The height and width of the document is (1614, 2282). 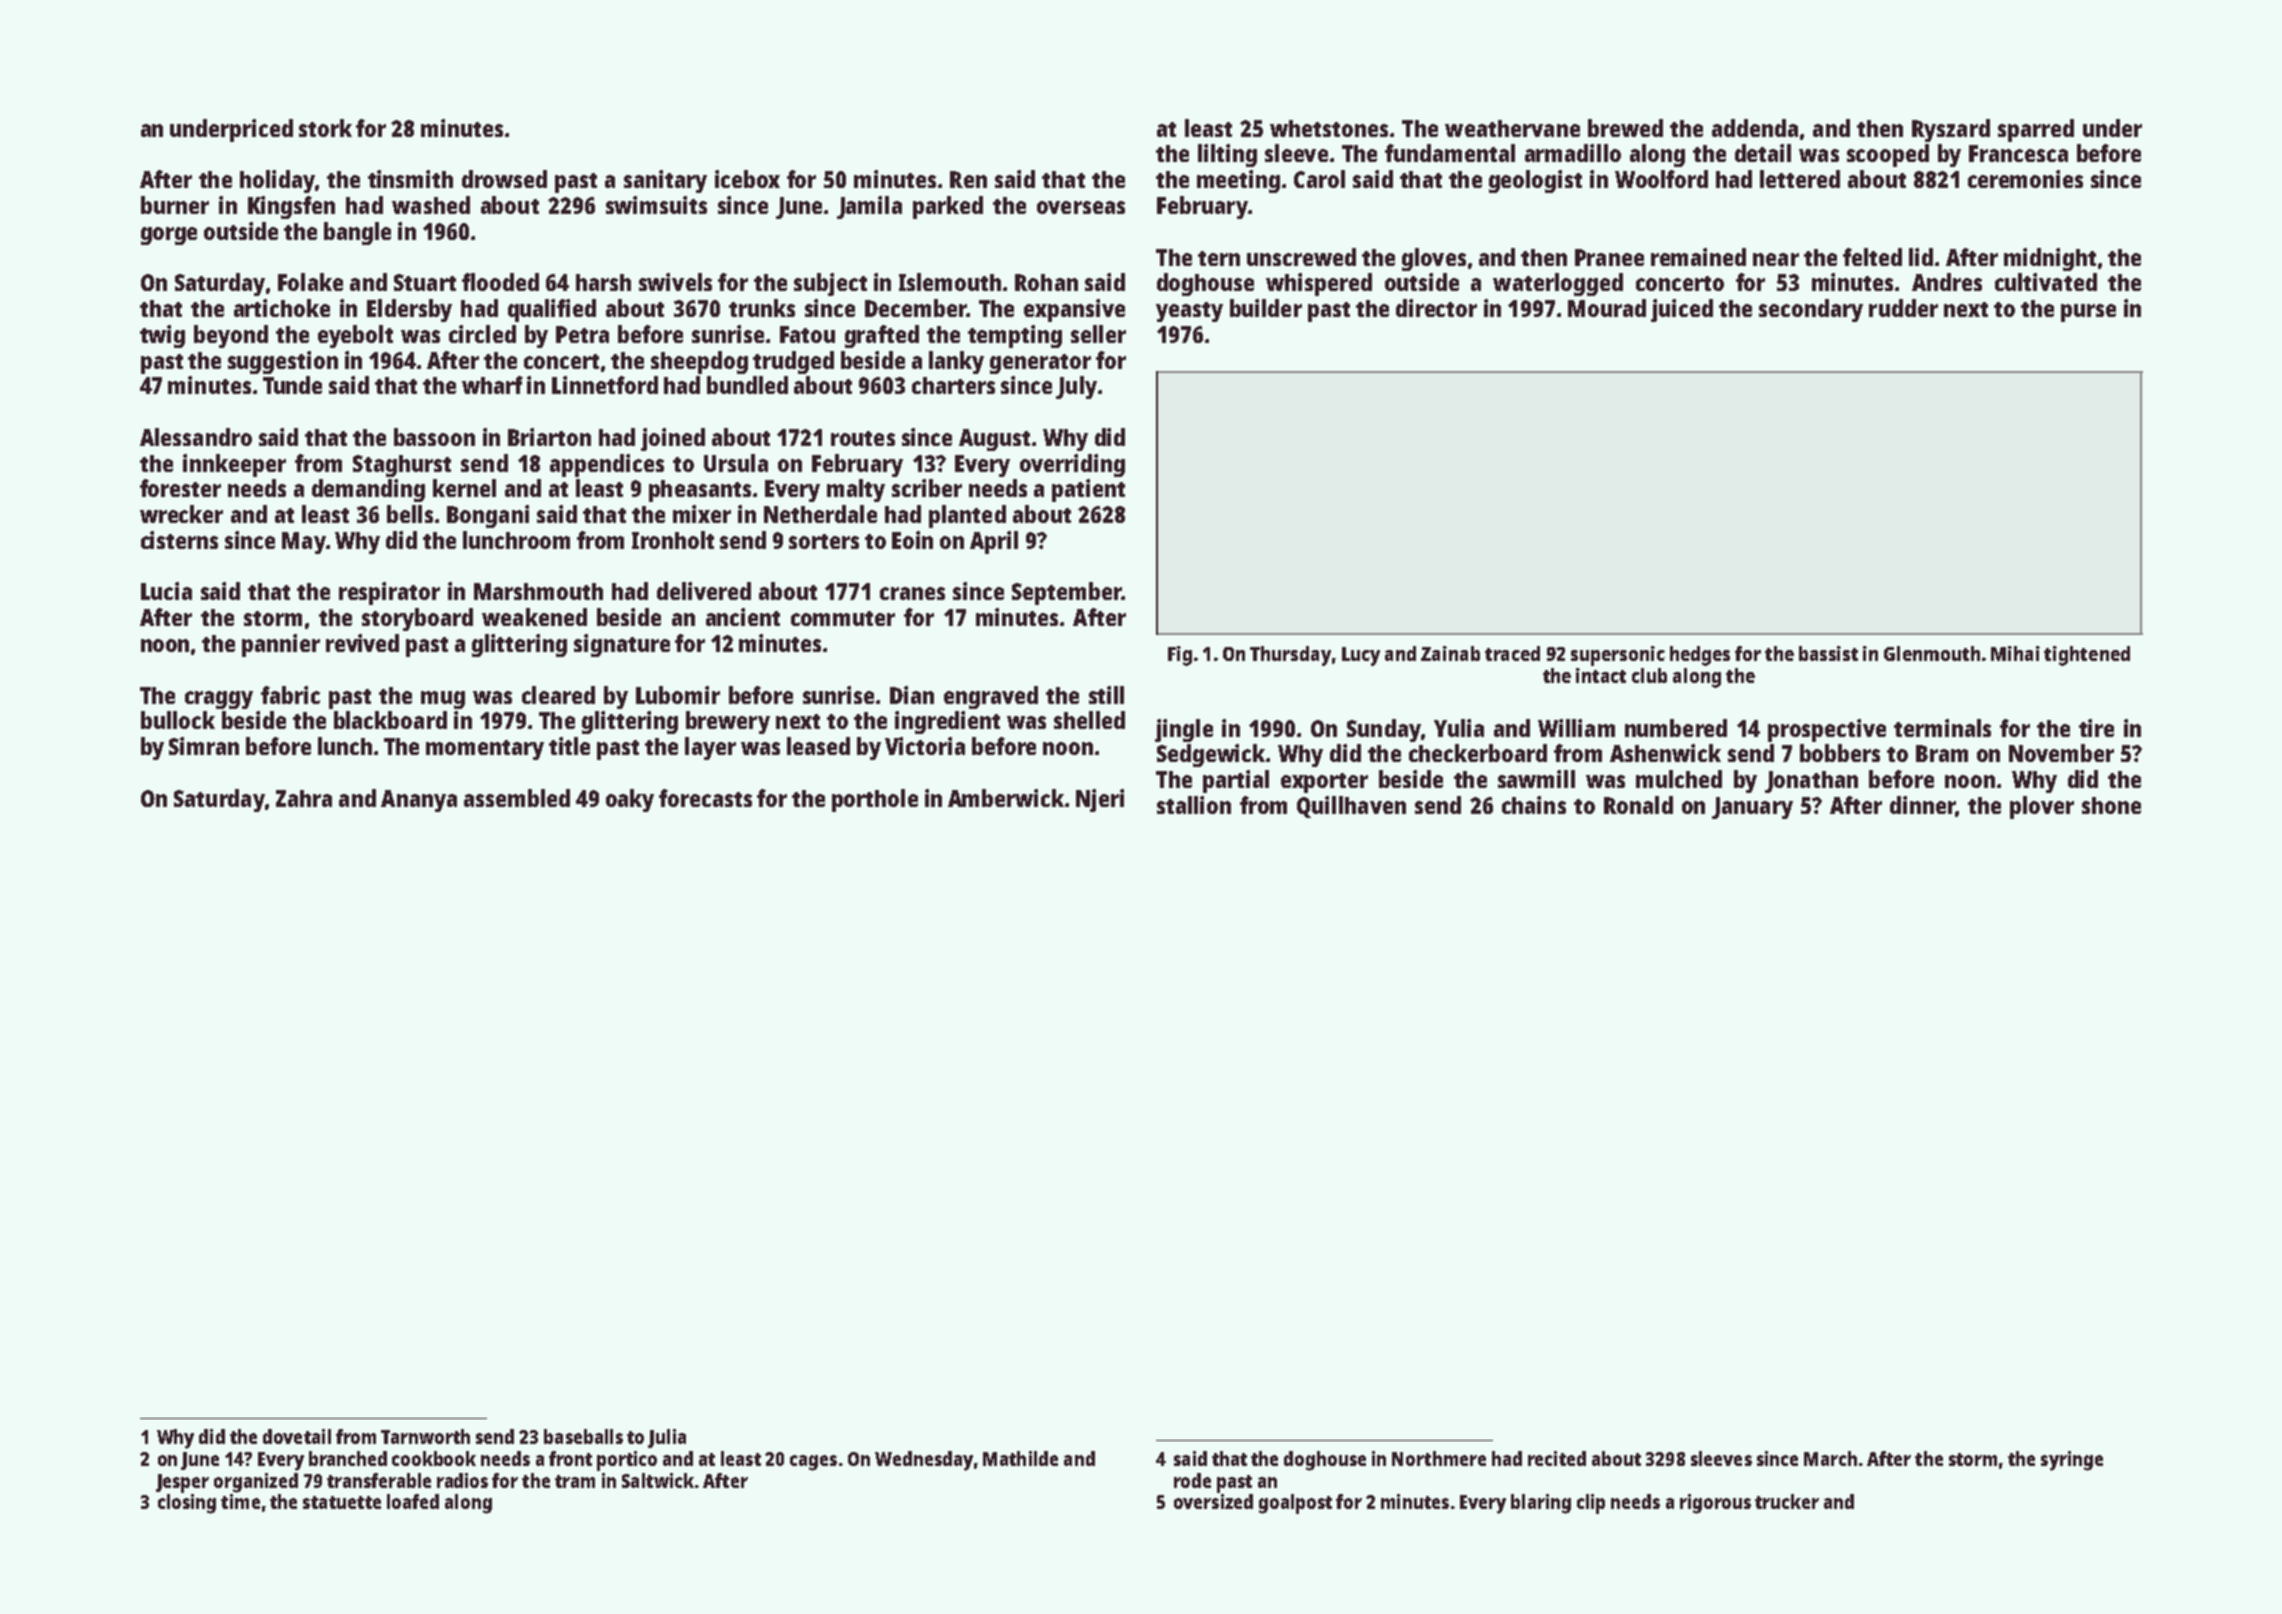 What do you see at coordinates (425, 1436) in the document?
I see `Tarnworth` at bounding box center [425, 1436].
